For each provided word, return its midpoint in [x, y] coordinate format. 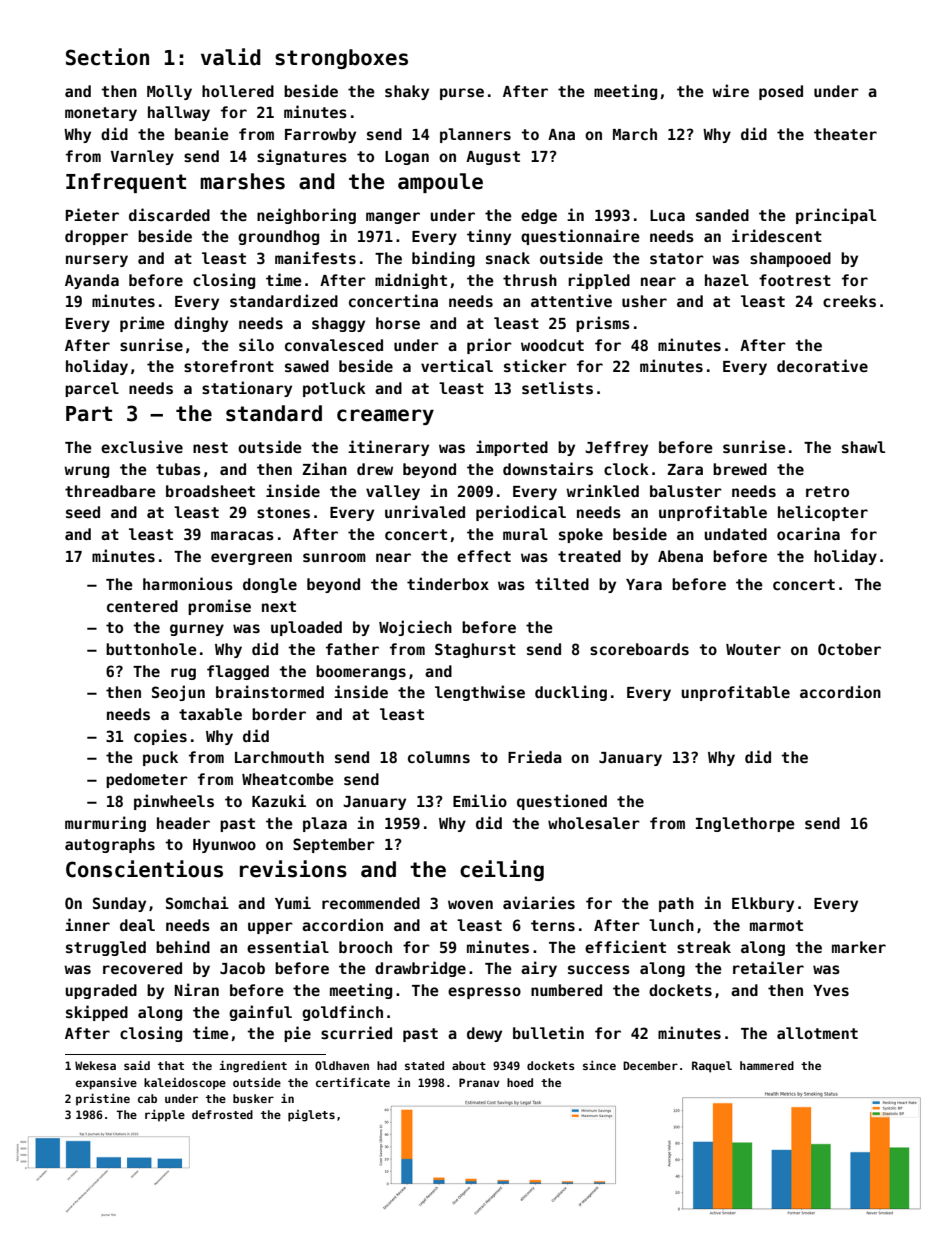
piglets [311, 1116]
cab [147, 1098]
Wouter [753, 649]
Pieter [92, 214]
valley [393, 492]
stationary [247, 389]
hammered [767, 1065]
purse [462, 94]
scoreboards [639, 649]
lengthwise [480, 693]
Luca [667, 215]
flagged [238, 672]
